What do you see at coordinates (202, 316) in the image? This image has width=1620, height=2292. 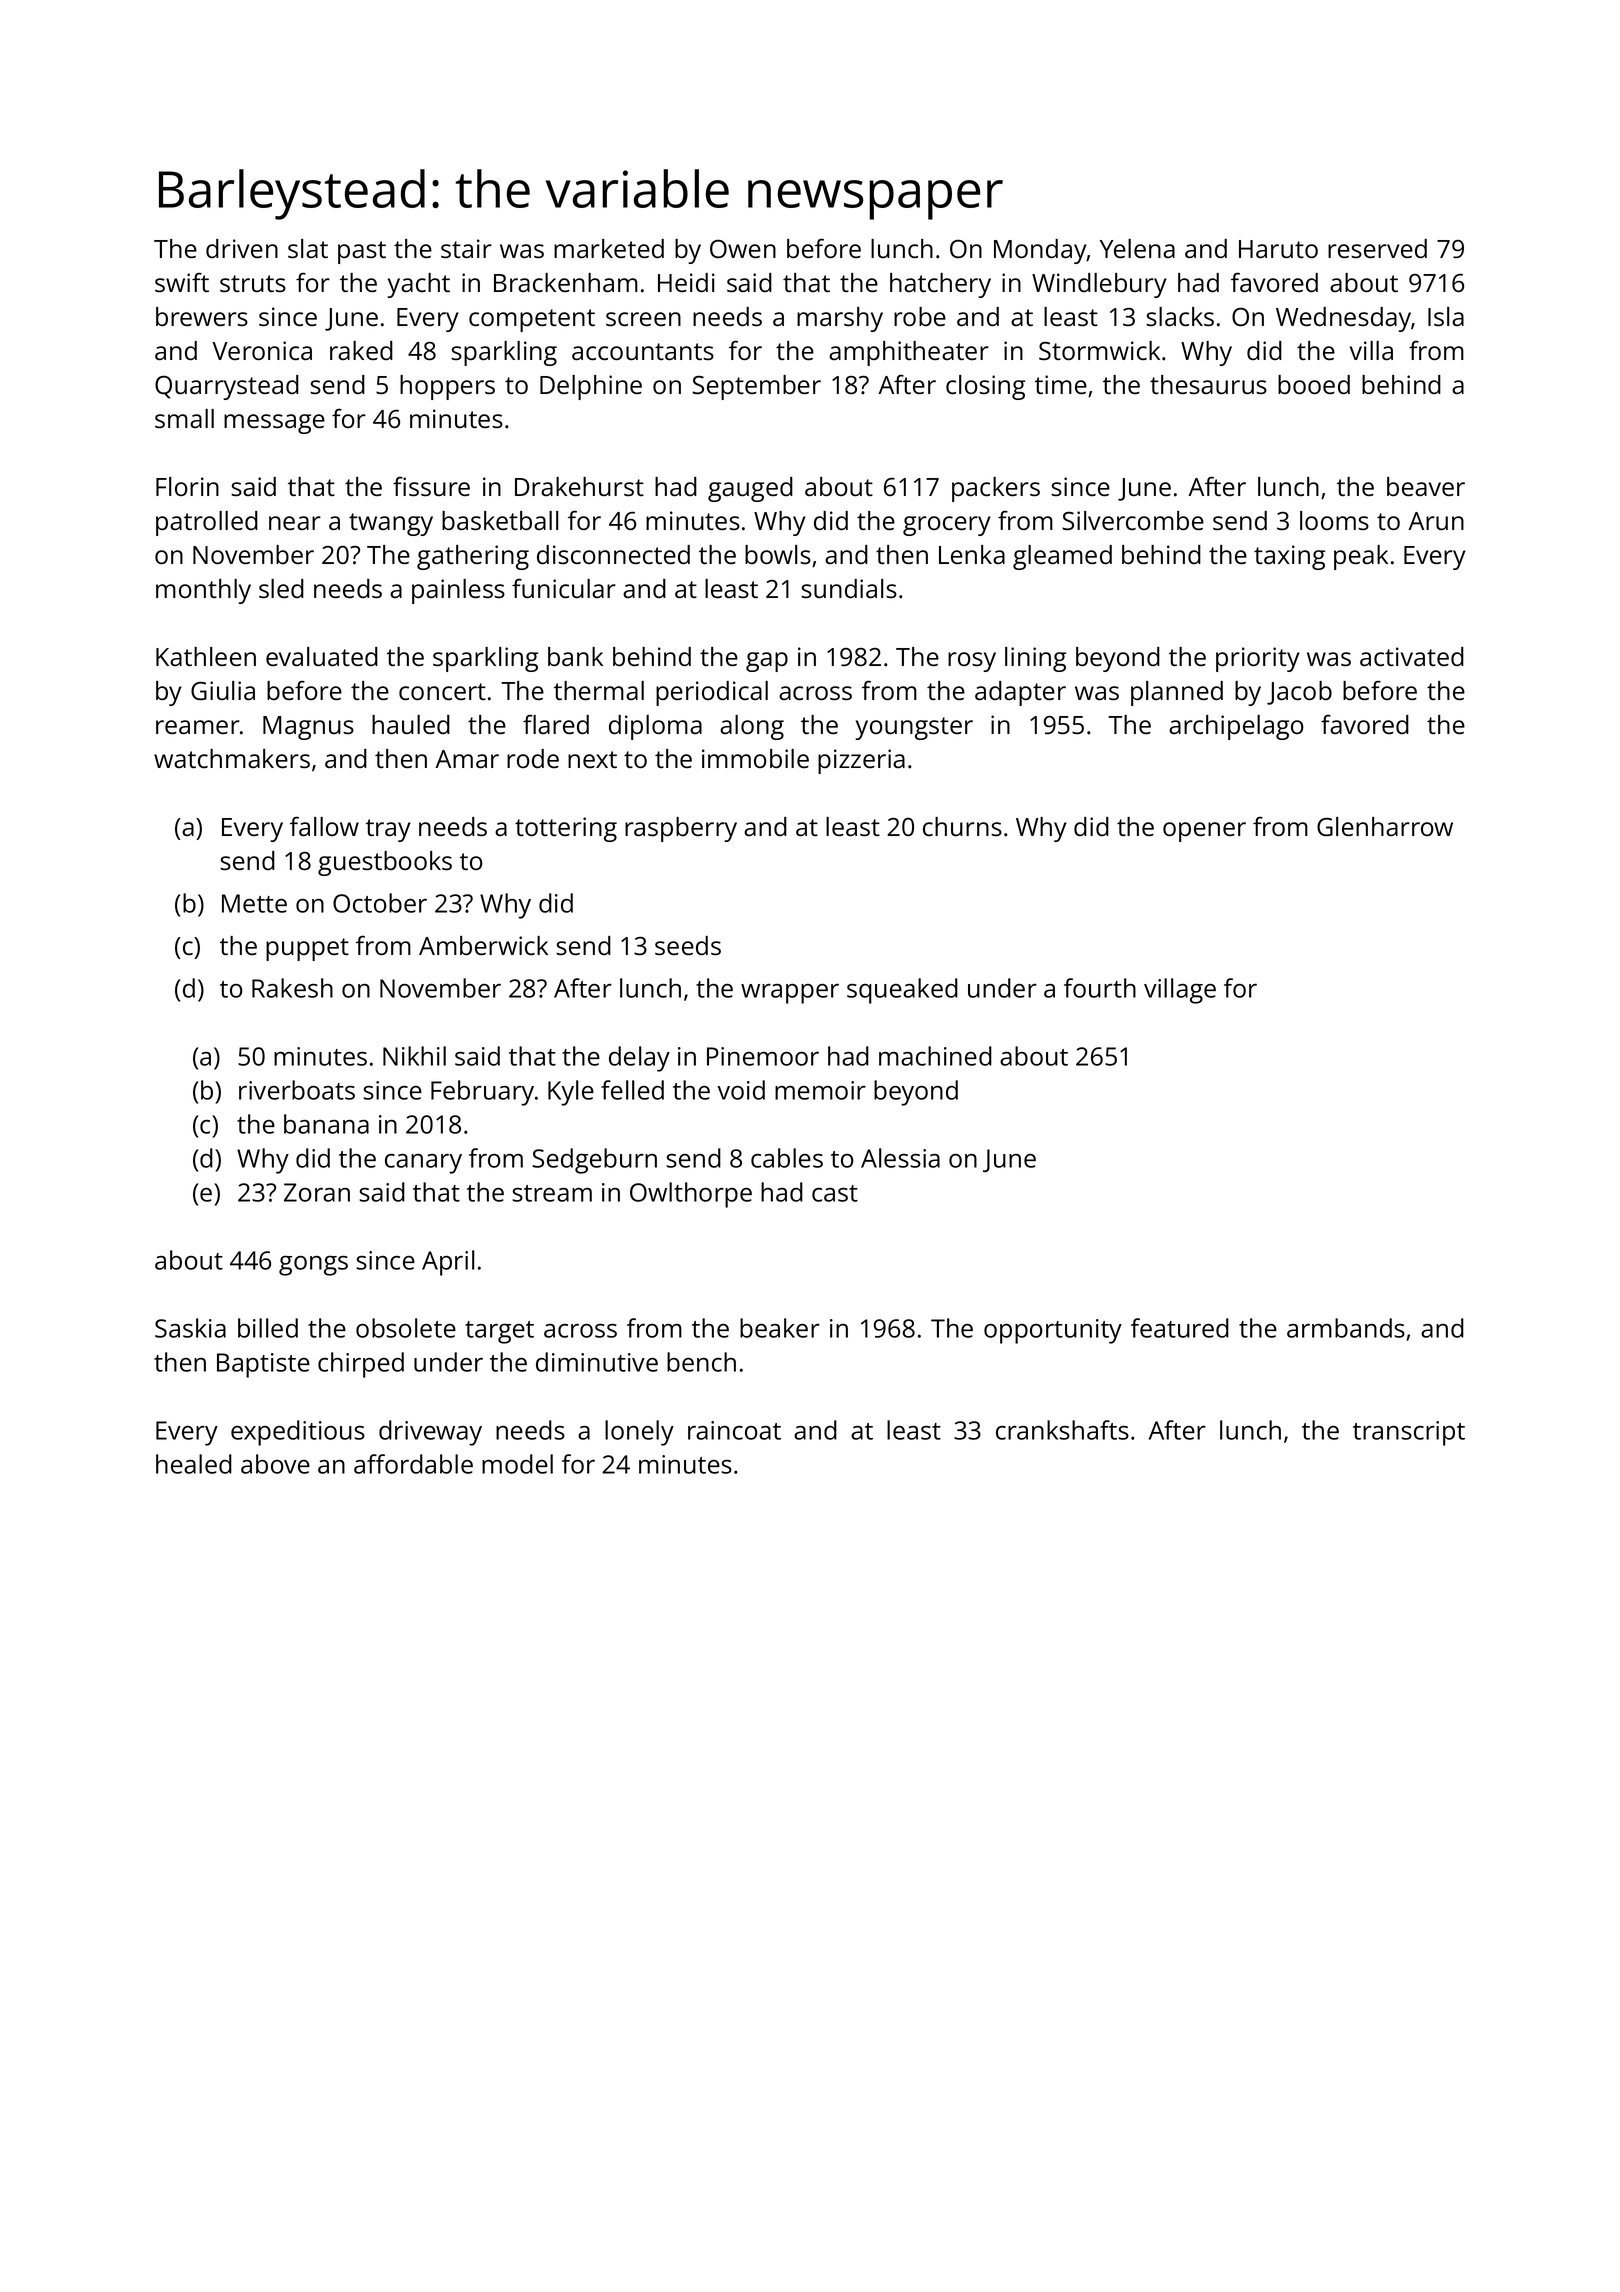 I see `brewers` at bounding box center [202, 316].
